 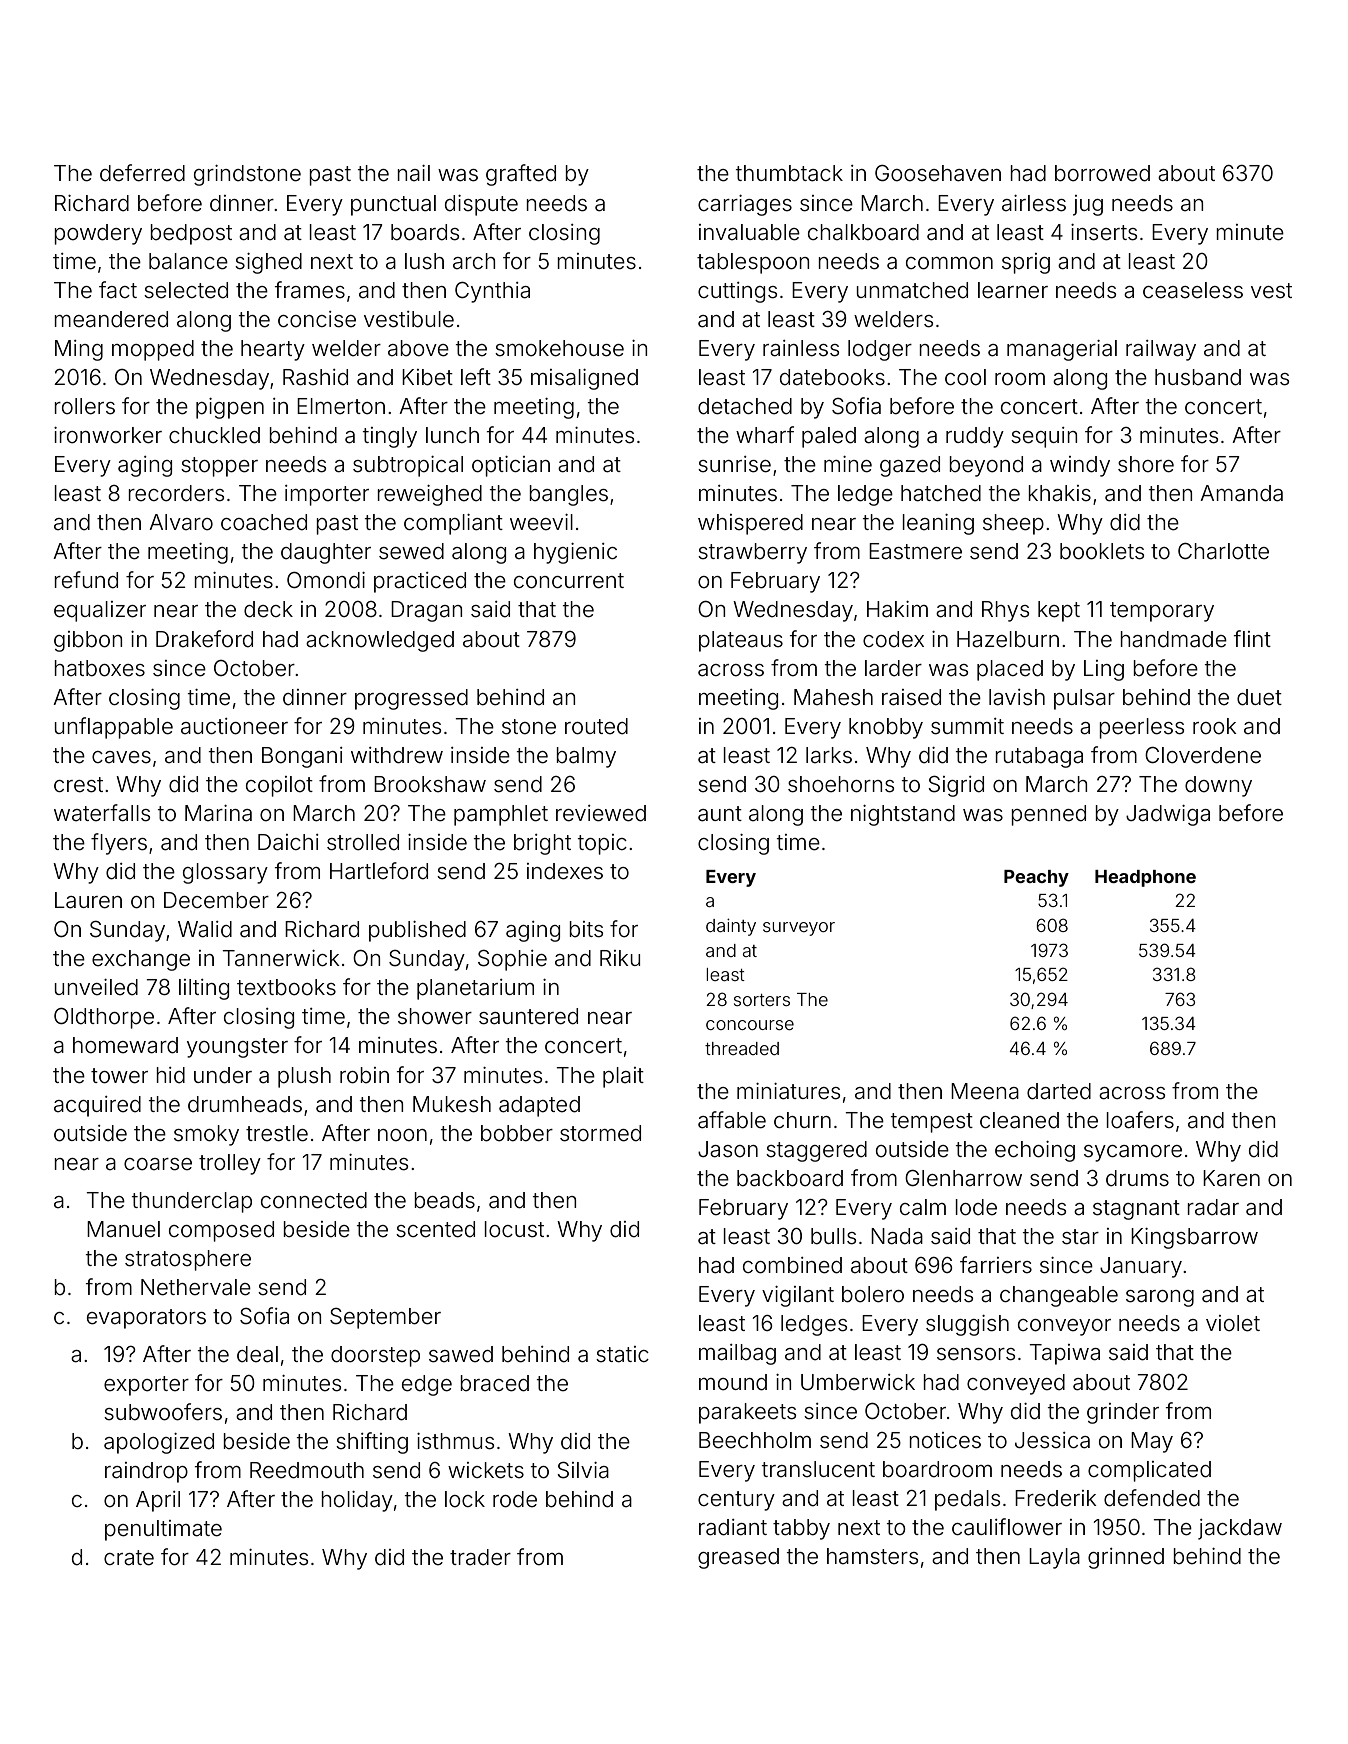 I want to click on holiday, so click(x=357, y=1501).
